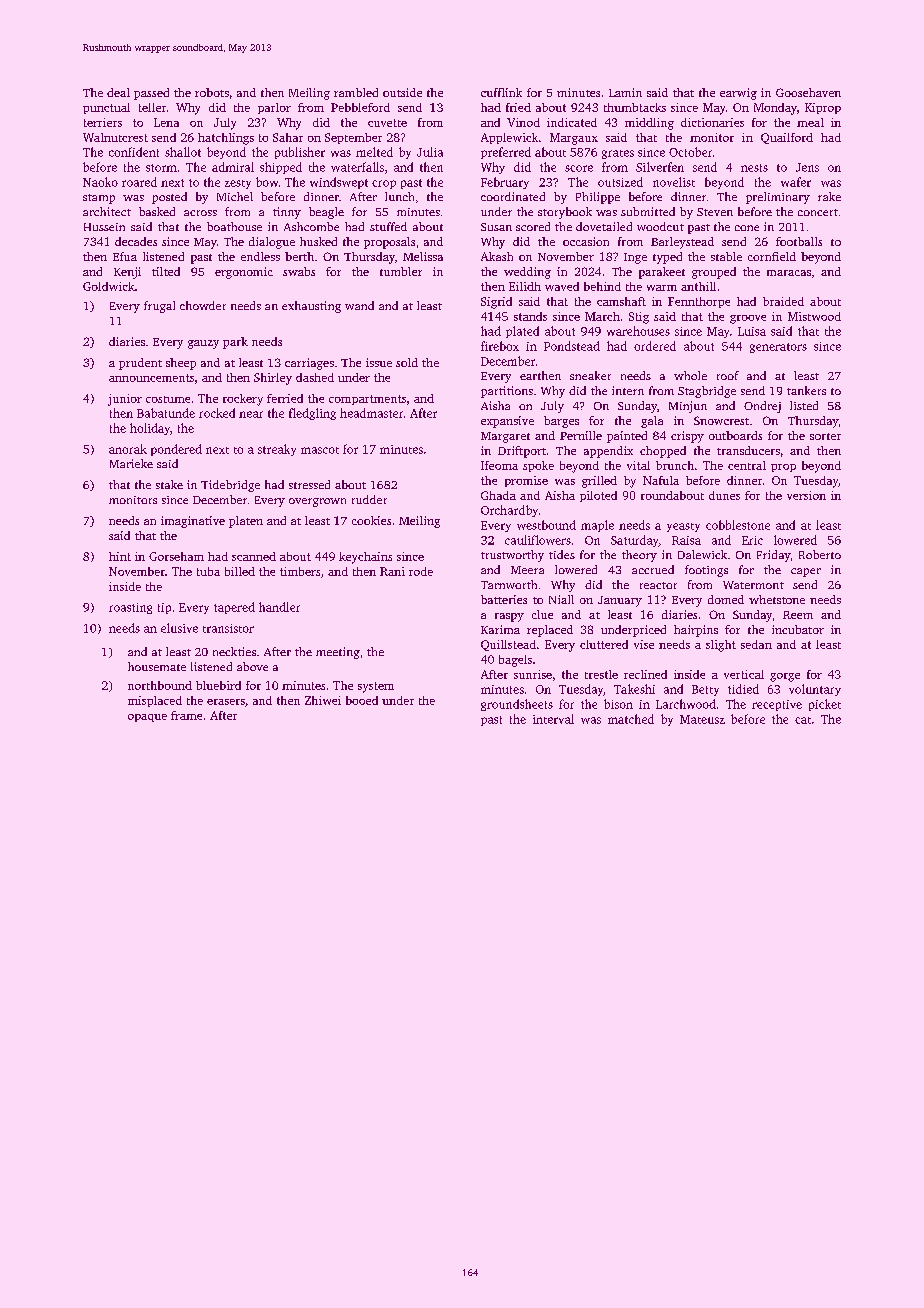 This page has width=924, height=1308. Describe the element at coordinates (690, 152) in the page. I see `October` at that location.
